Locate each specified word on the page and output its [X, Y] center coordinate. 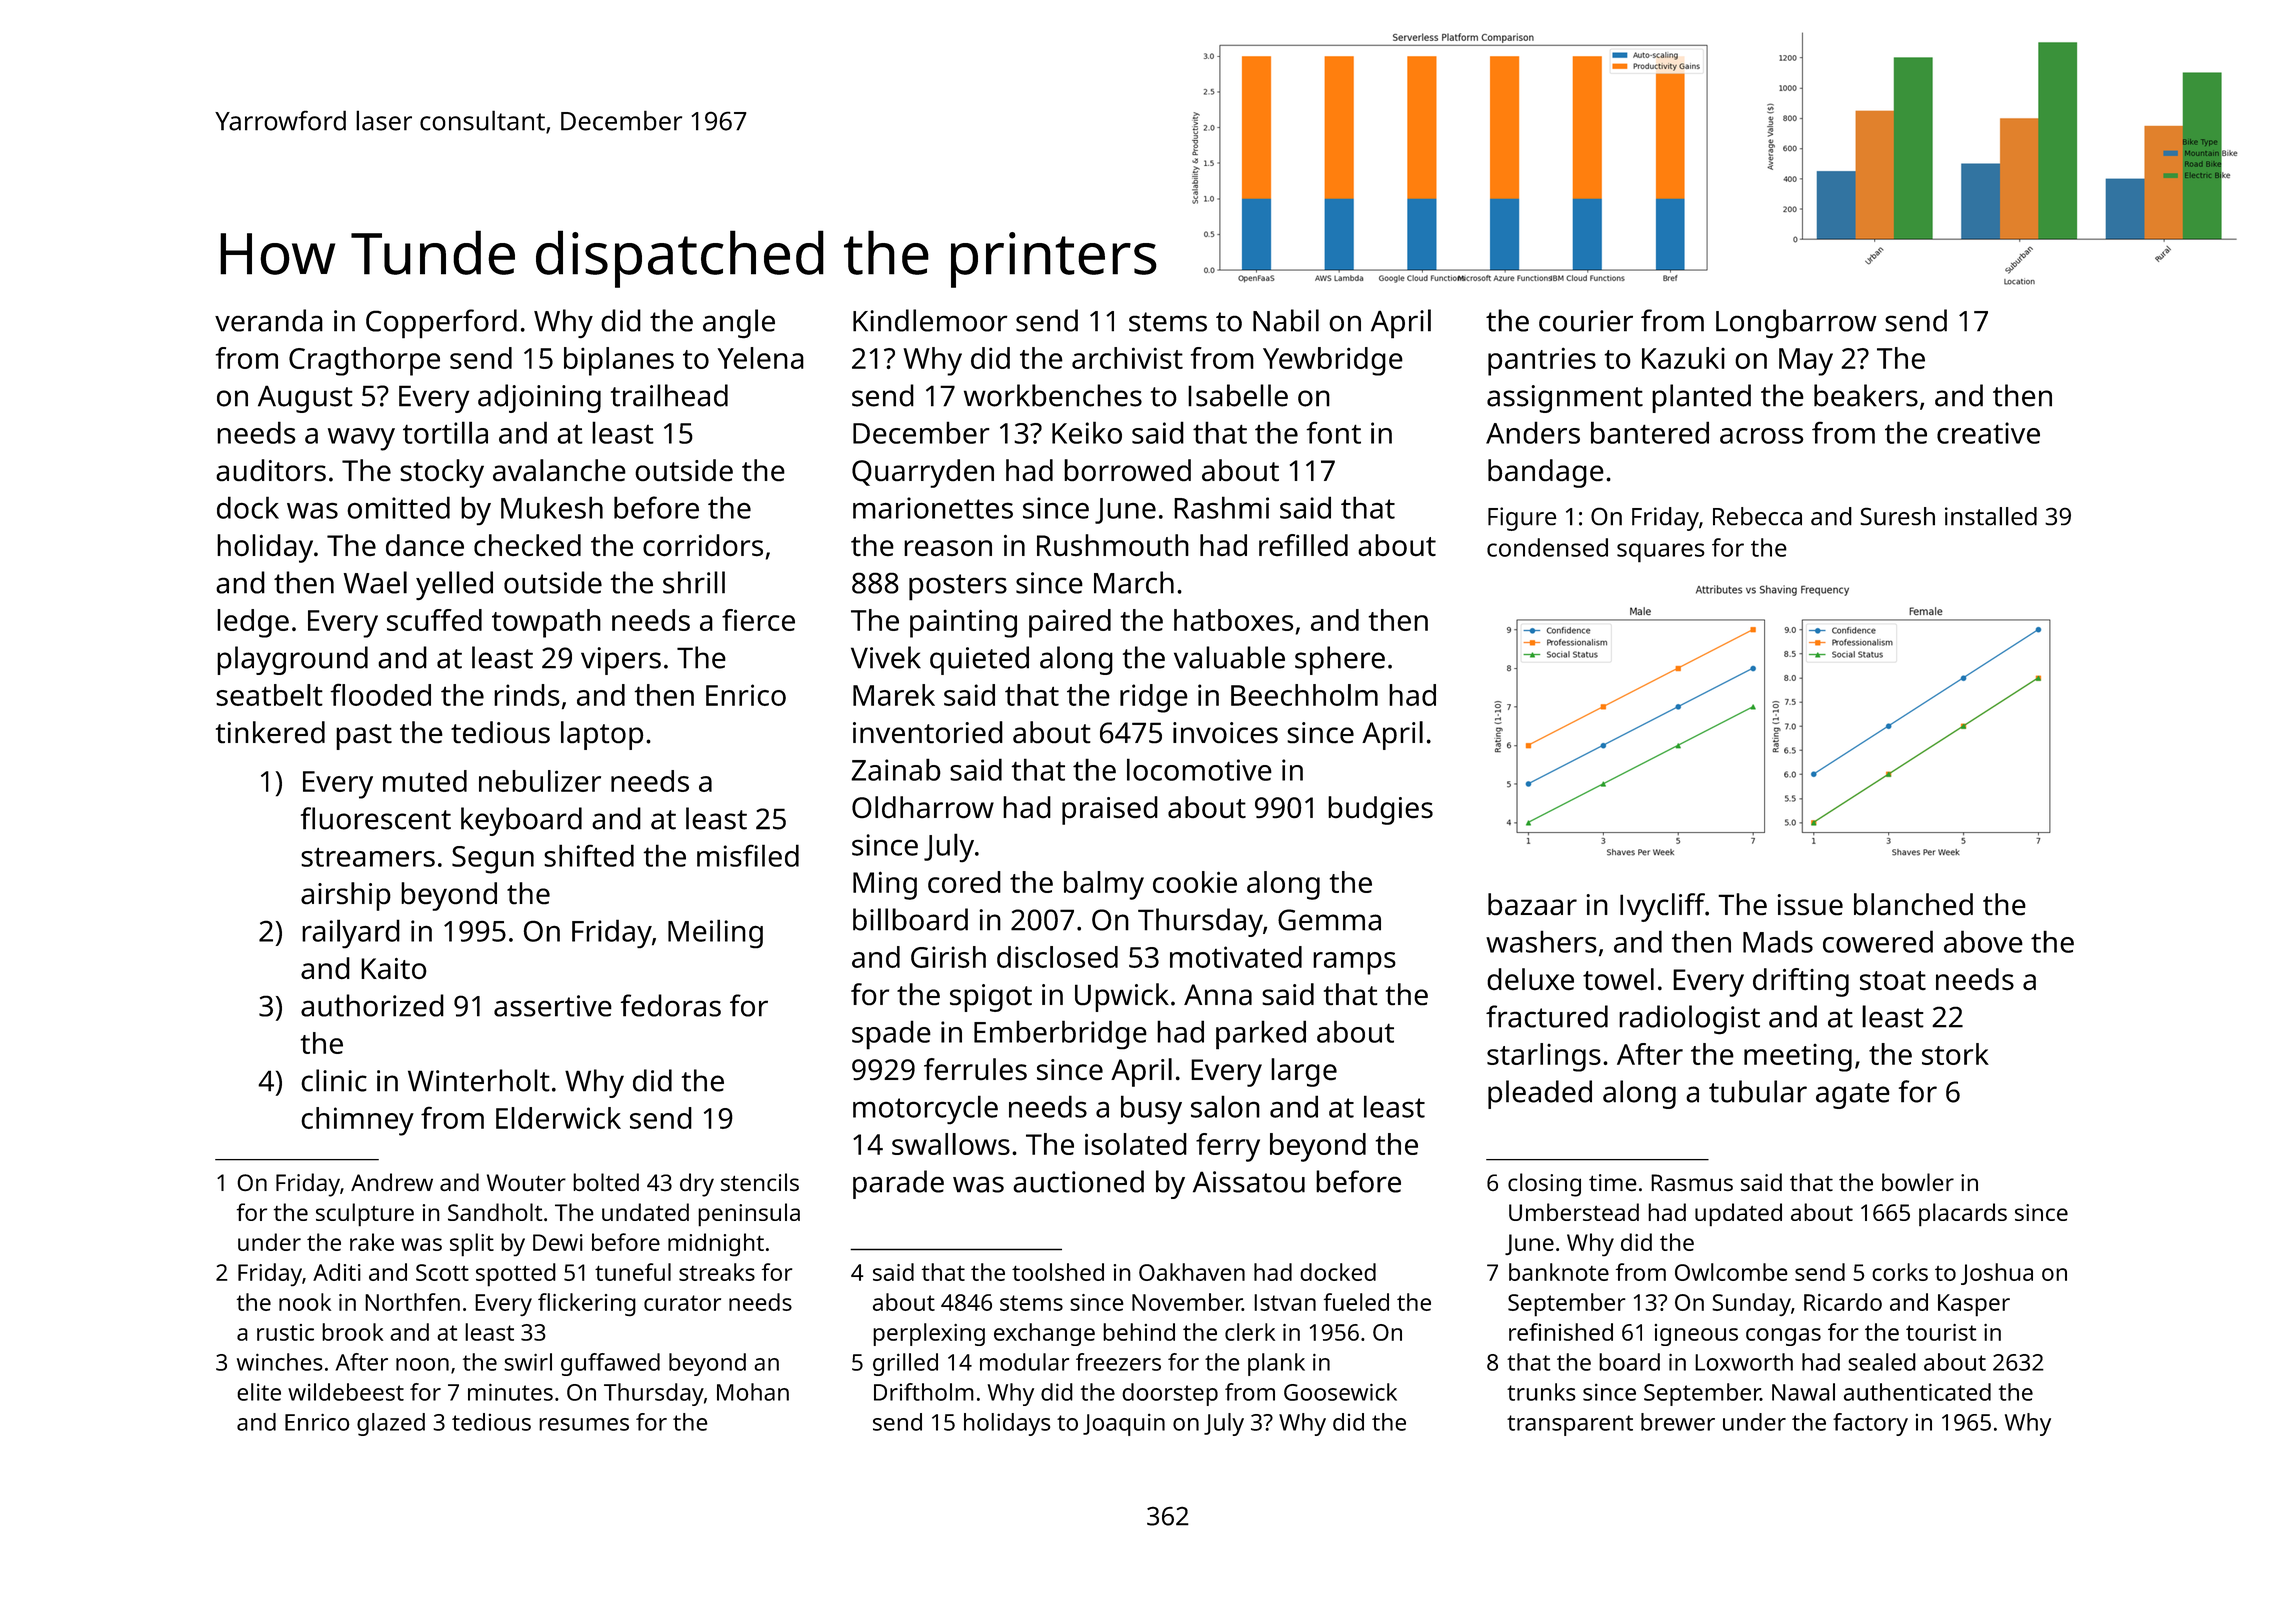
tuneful [633, 1272]
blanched [1913, 904]
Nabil [1286, 320]
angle [739, 324]
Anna [1218, 994]
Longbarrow [1796, 324]
